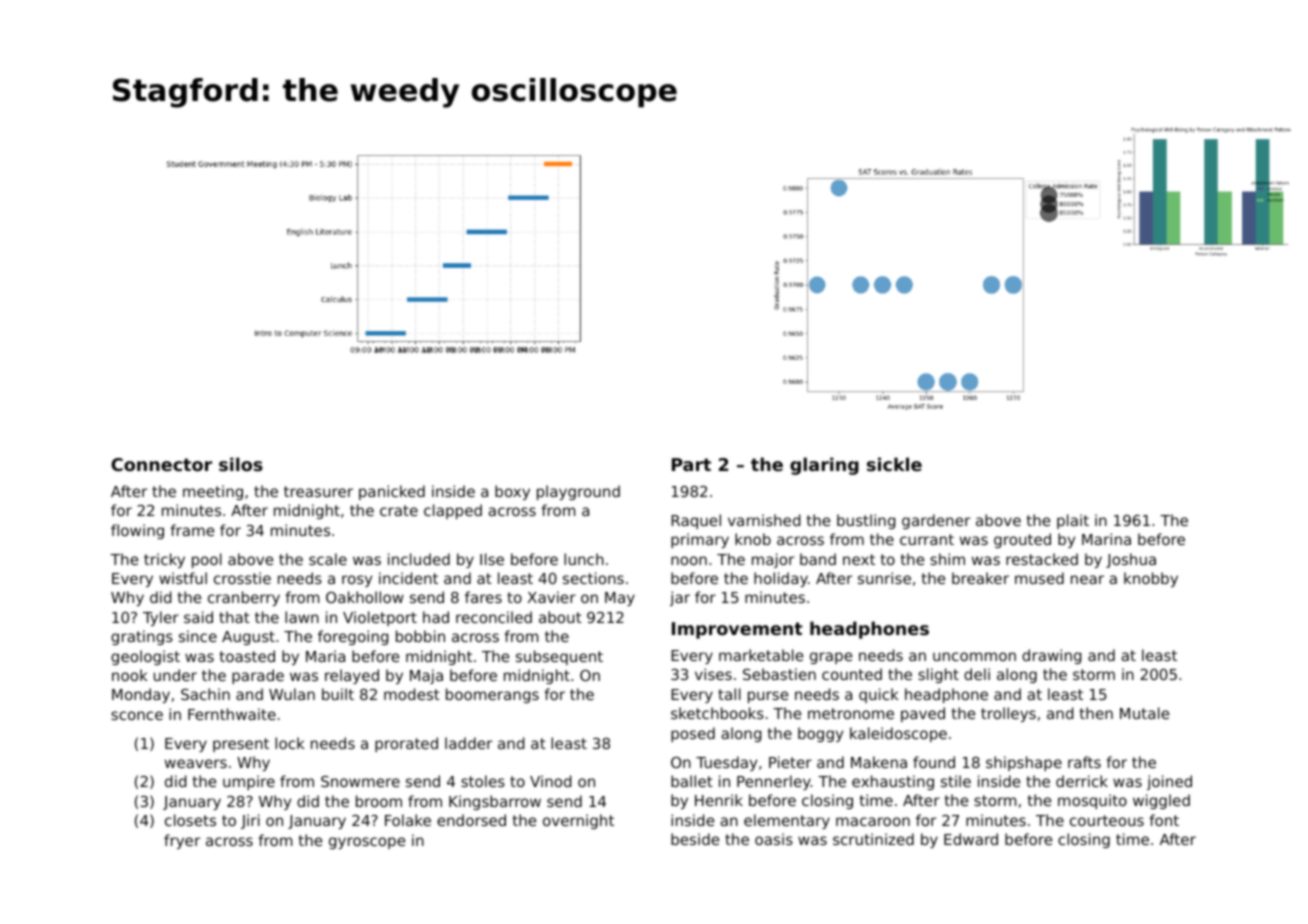  What do you see at coordinates (790, 762) in the screenshot?
I see `Pieter` at bounding box center [790, 762].
